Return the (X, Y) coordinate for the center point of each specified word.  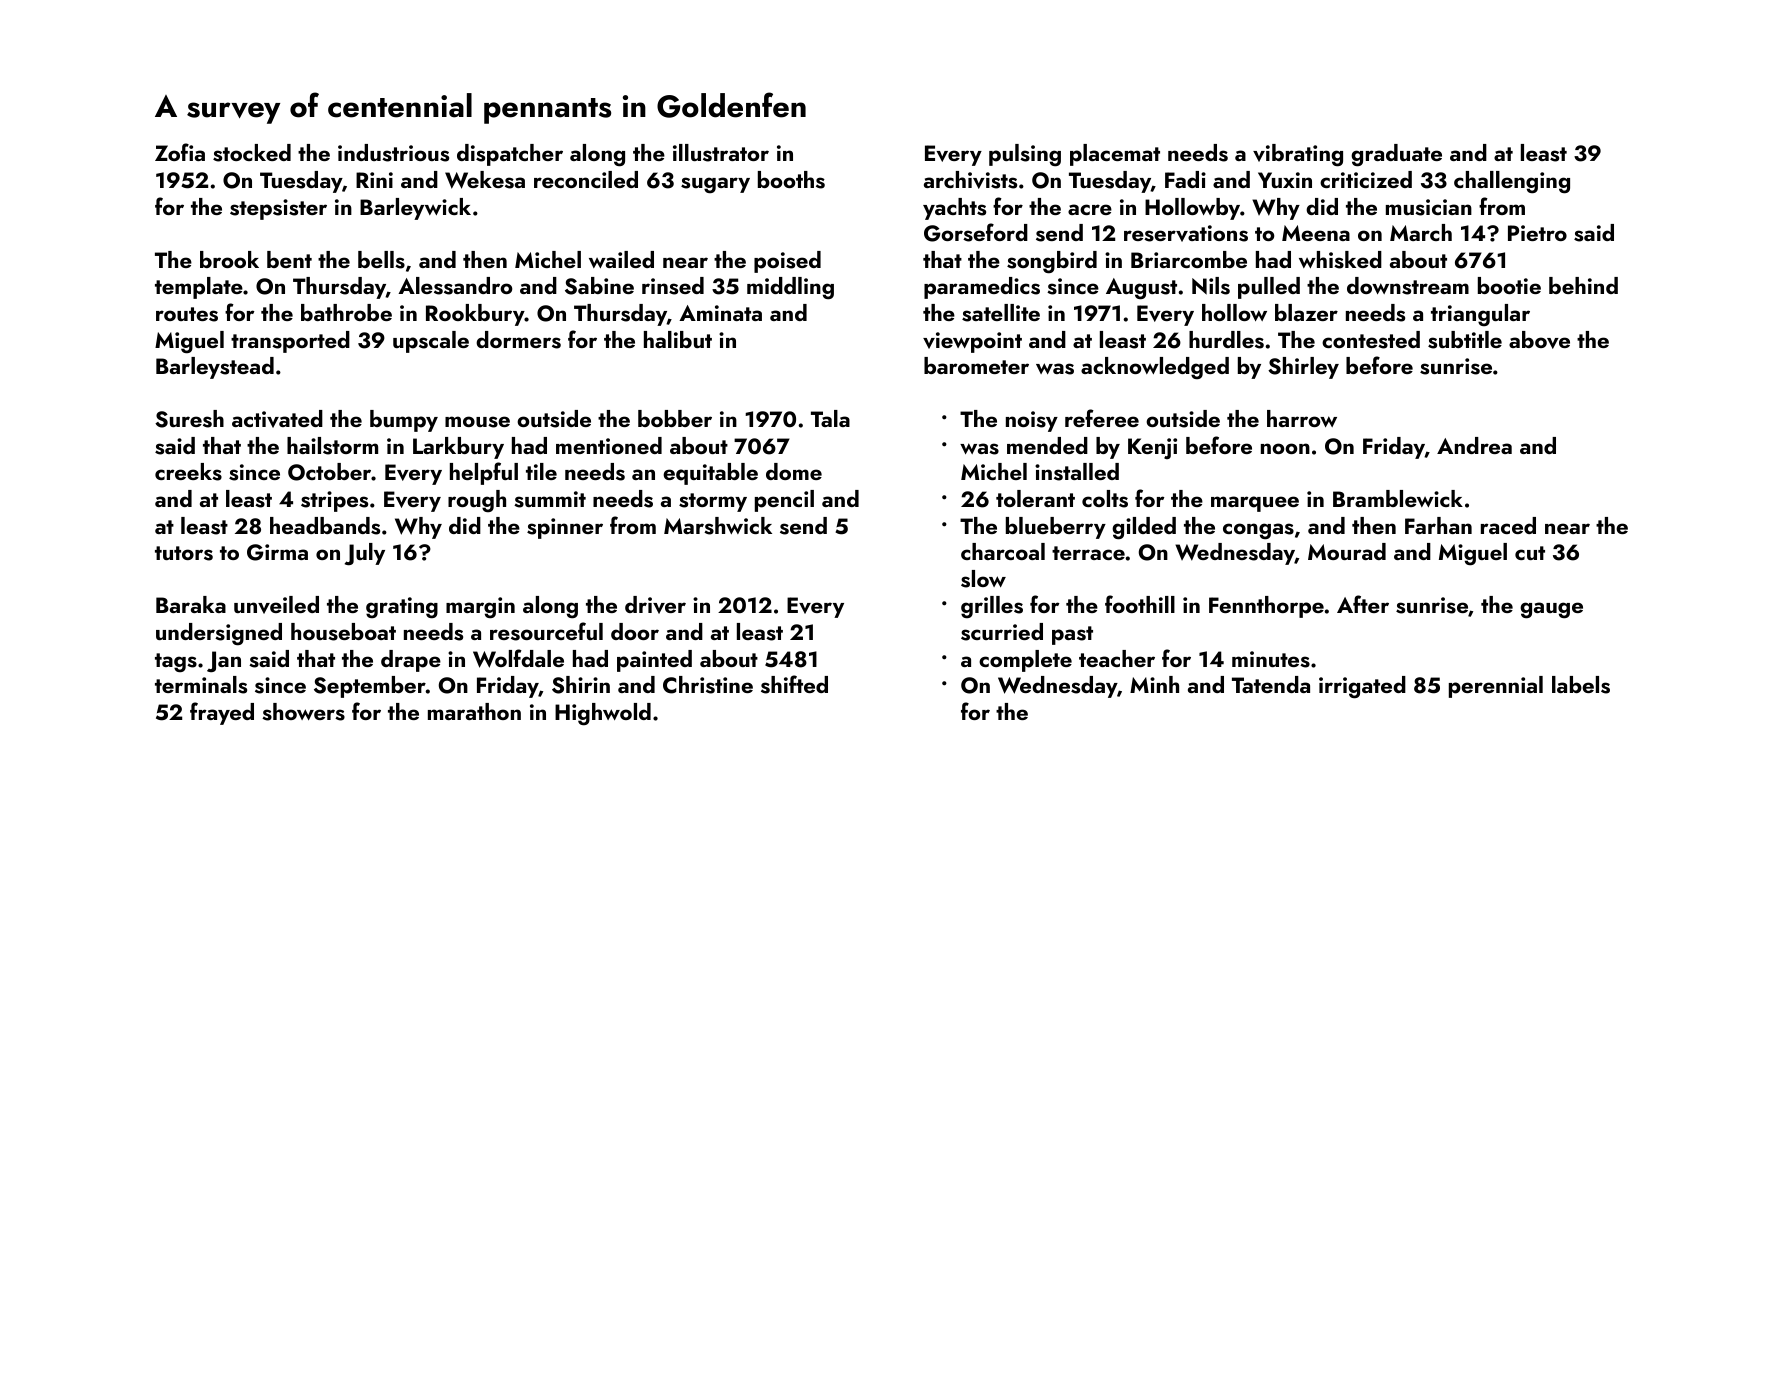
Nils (1211, 286)
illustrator (721, 153)
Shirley (1303, 368)
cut (1530, 553)
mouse (477, 422)
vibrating (1298, 155)
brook (229, 259)
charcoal (1003, 551)
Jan (224, 661)
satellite (1001, 313)
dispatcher (510, 155)
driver (655, 605)
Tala (830, 418)
